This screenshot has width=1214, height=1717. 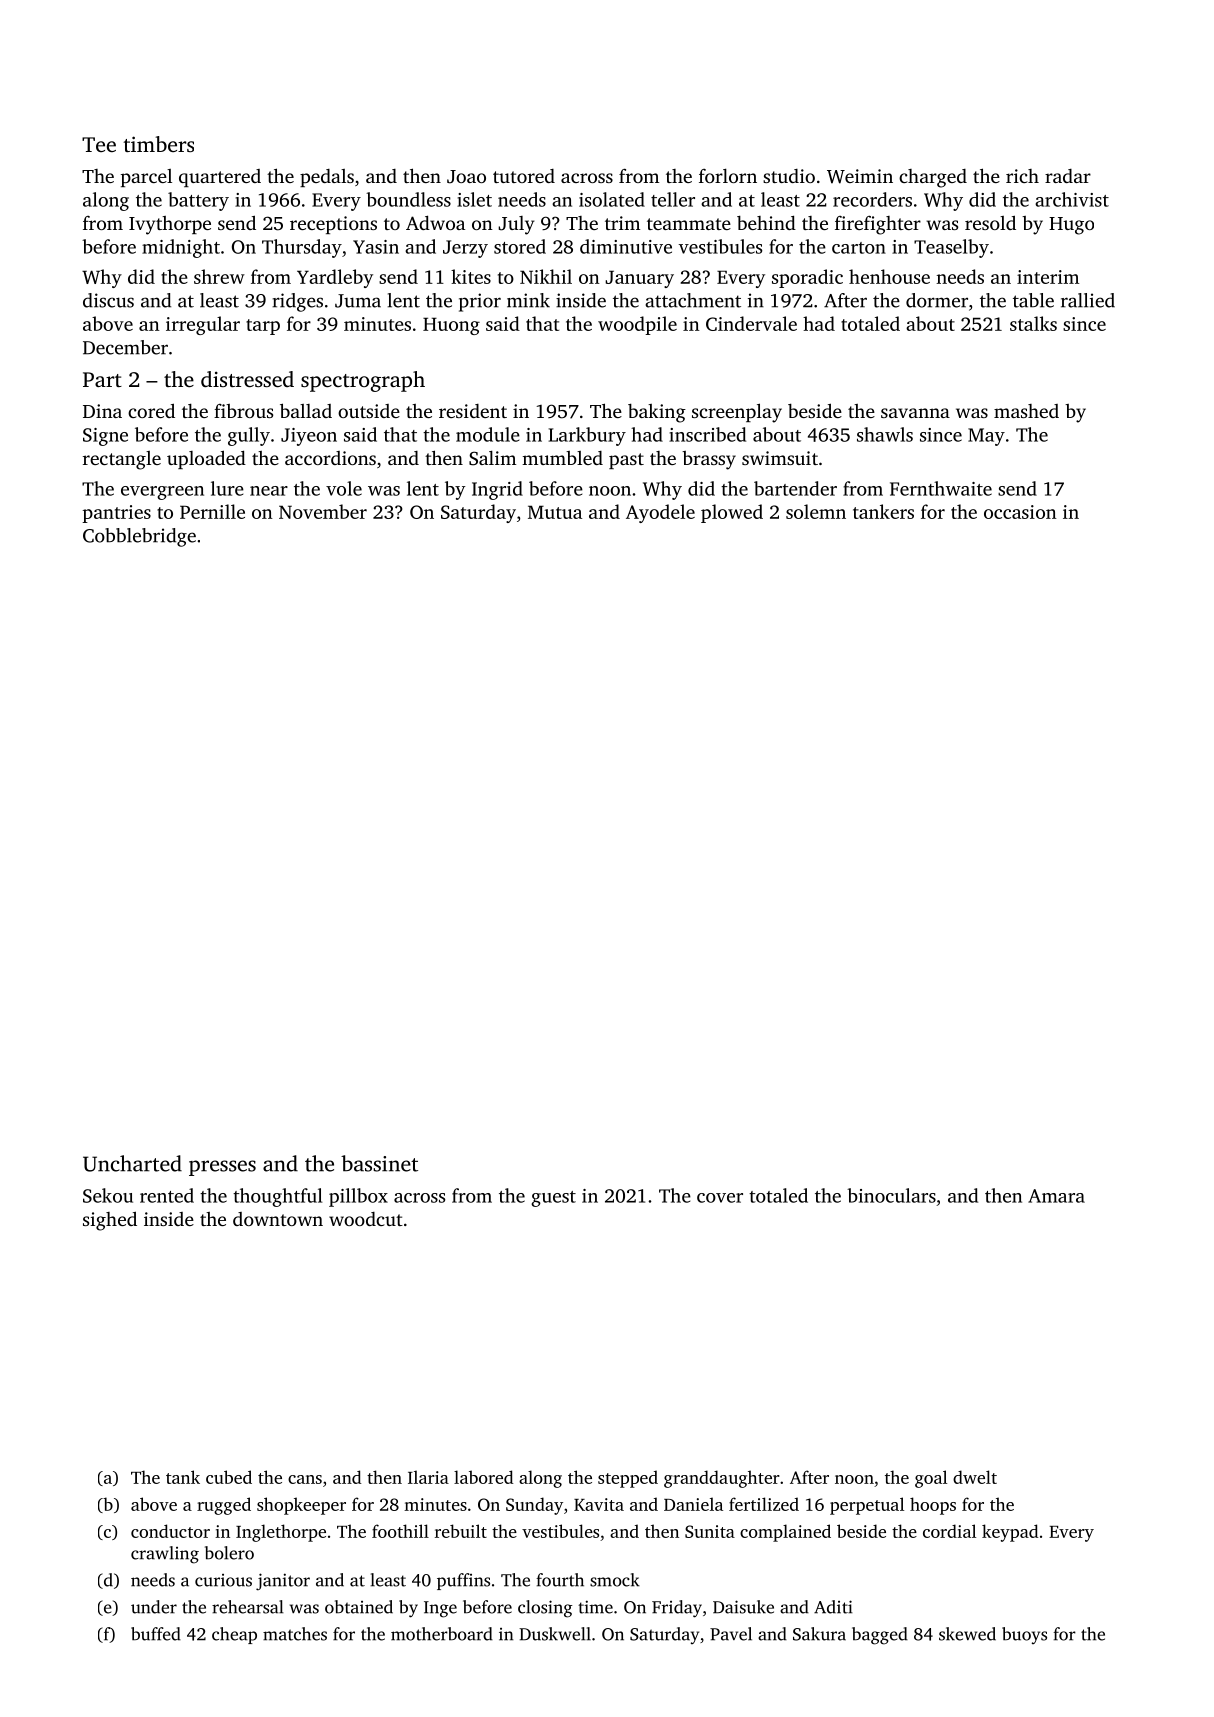 What do you see at coordinates (1024, 1635) in the screenshot?
I see `buoys` at bounding box center [1024, 1635].
